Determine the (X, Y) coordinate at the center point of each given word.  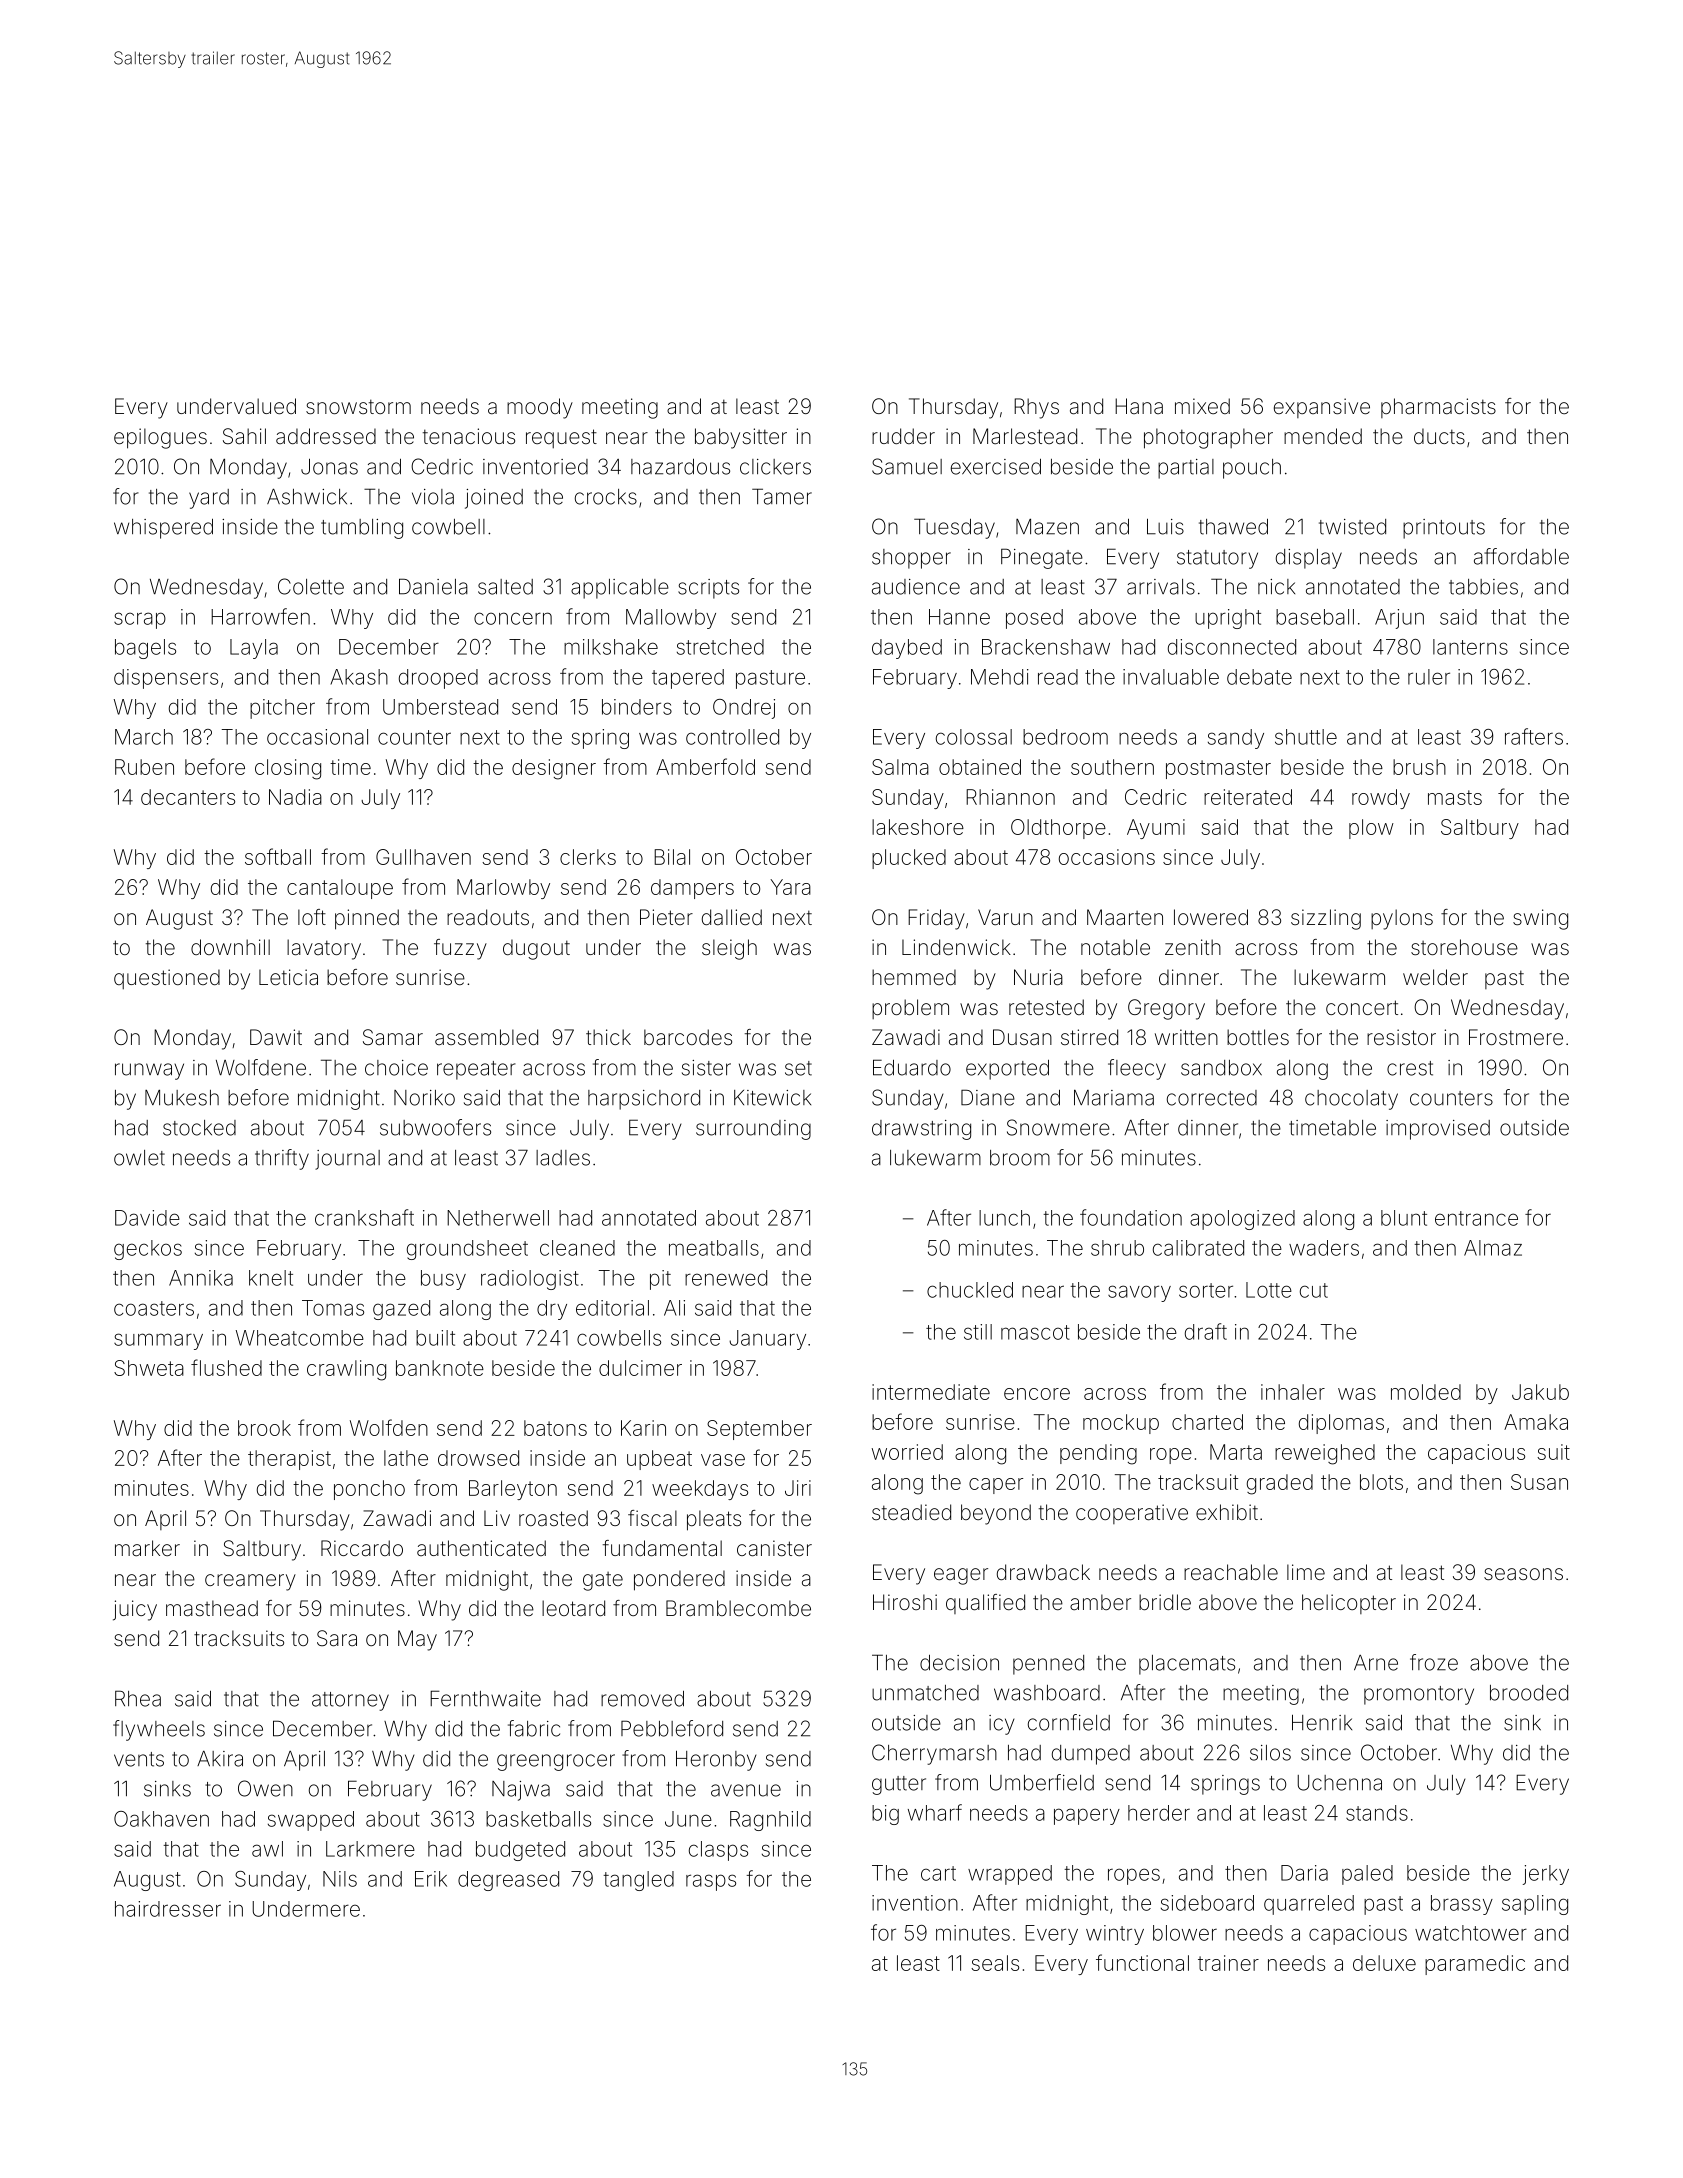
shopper (911, 559)
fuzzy (460, 949)
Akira (220, 1759)
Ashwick (307, 496)
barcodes (688, 1037)
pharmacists (1438, 408)
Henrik (1322, 1723)
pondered (679, 1580)
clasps (718, 1851)
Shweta (149, 1368)
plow (1371, 829)
